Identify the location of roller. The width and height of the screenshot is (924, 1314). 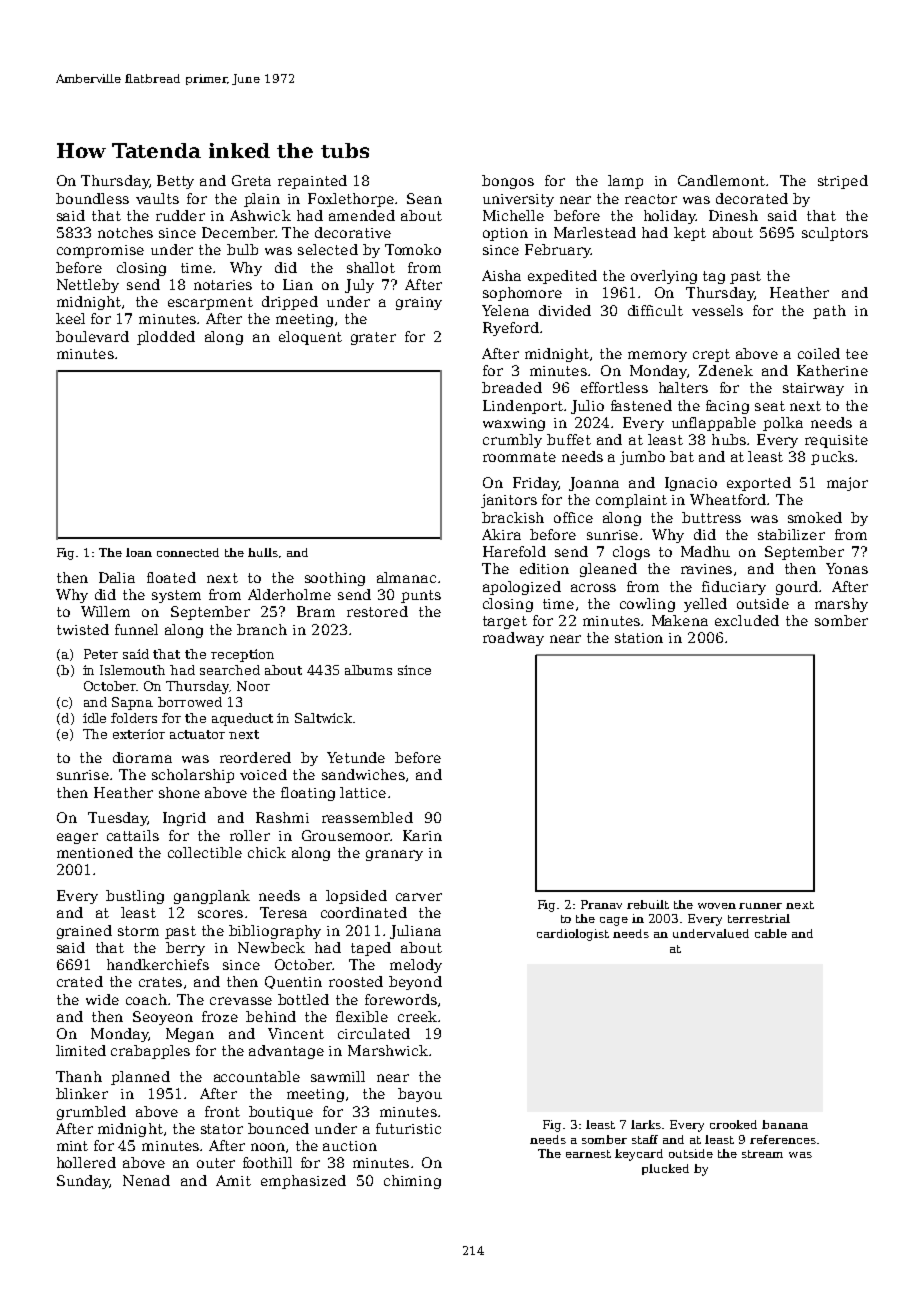
(250, 835).
